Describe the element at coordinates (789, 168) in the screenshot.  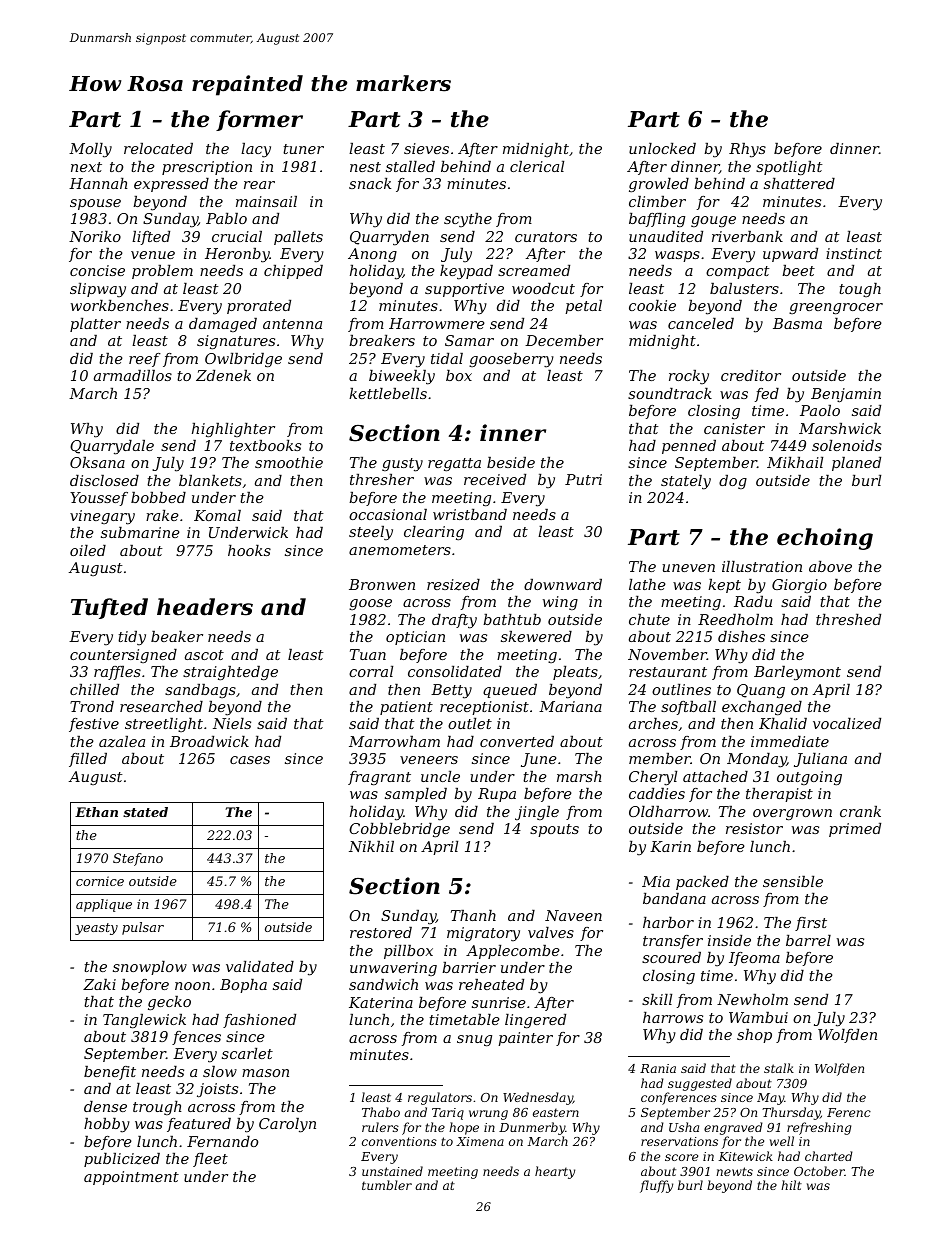
I see `spotlight` at that location.
